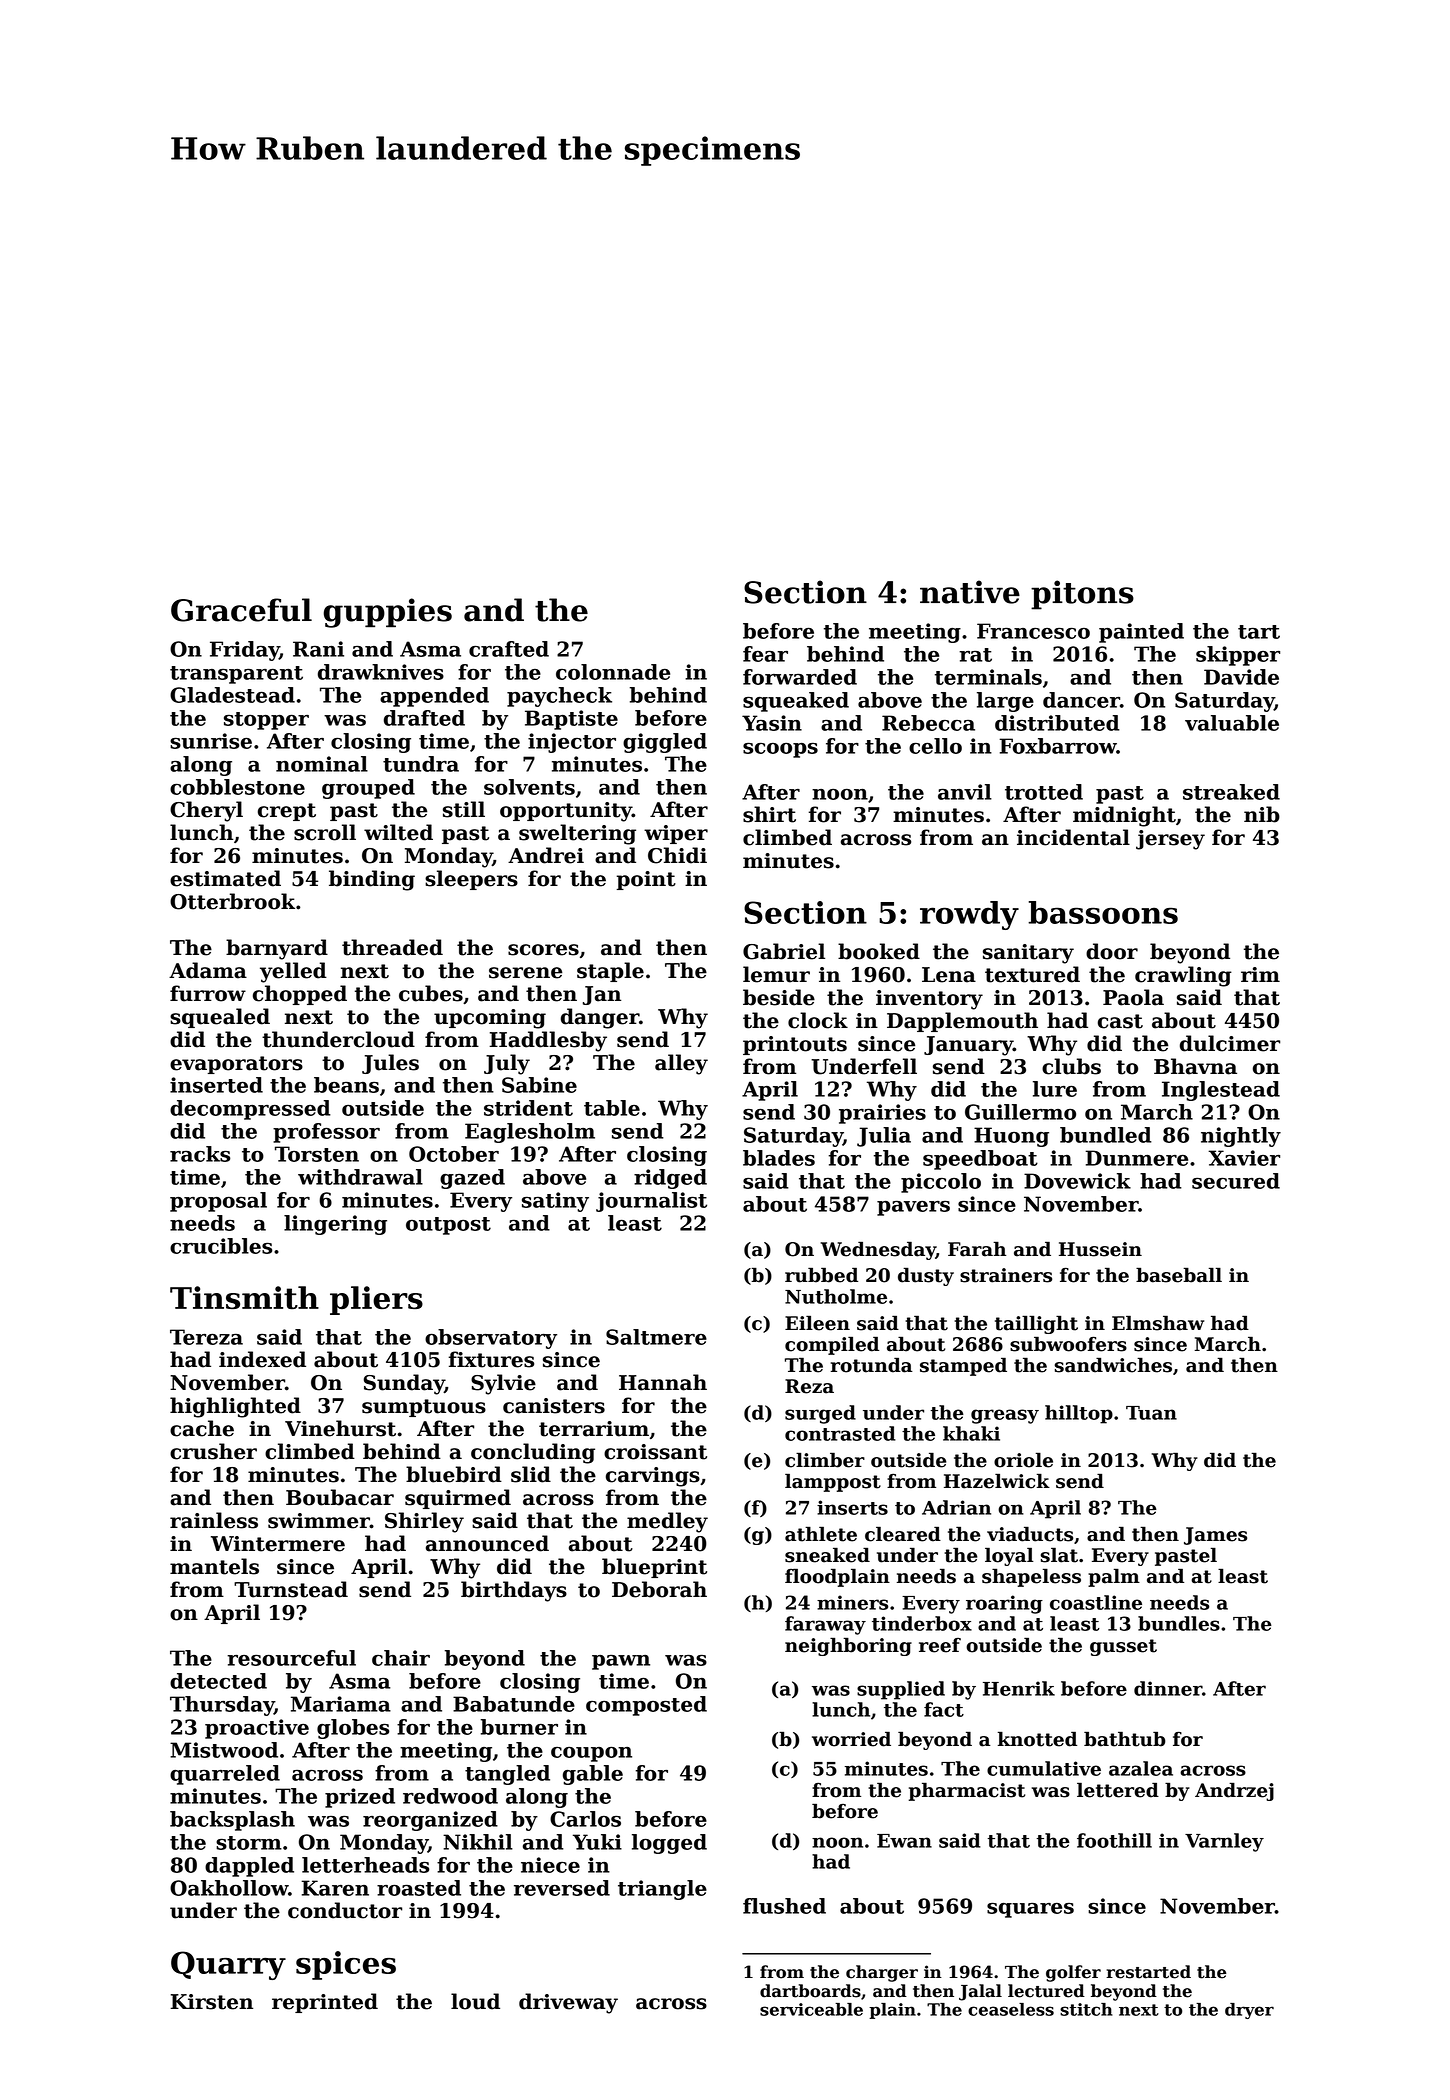 Image resolution: width=1450 pixels, height=2100 pixels. I want to click on pitons, so click(1082, 595).
